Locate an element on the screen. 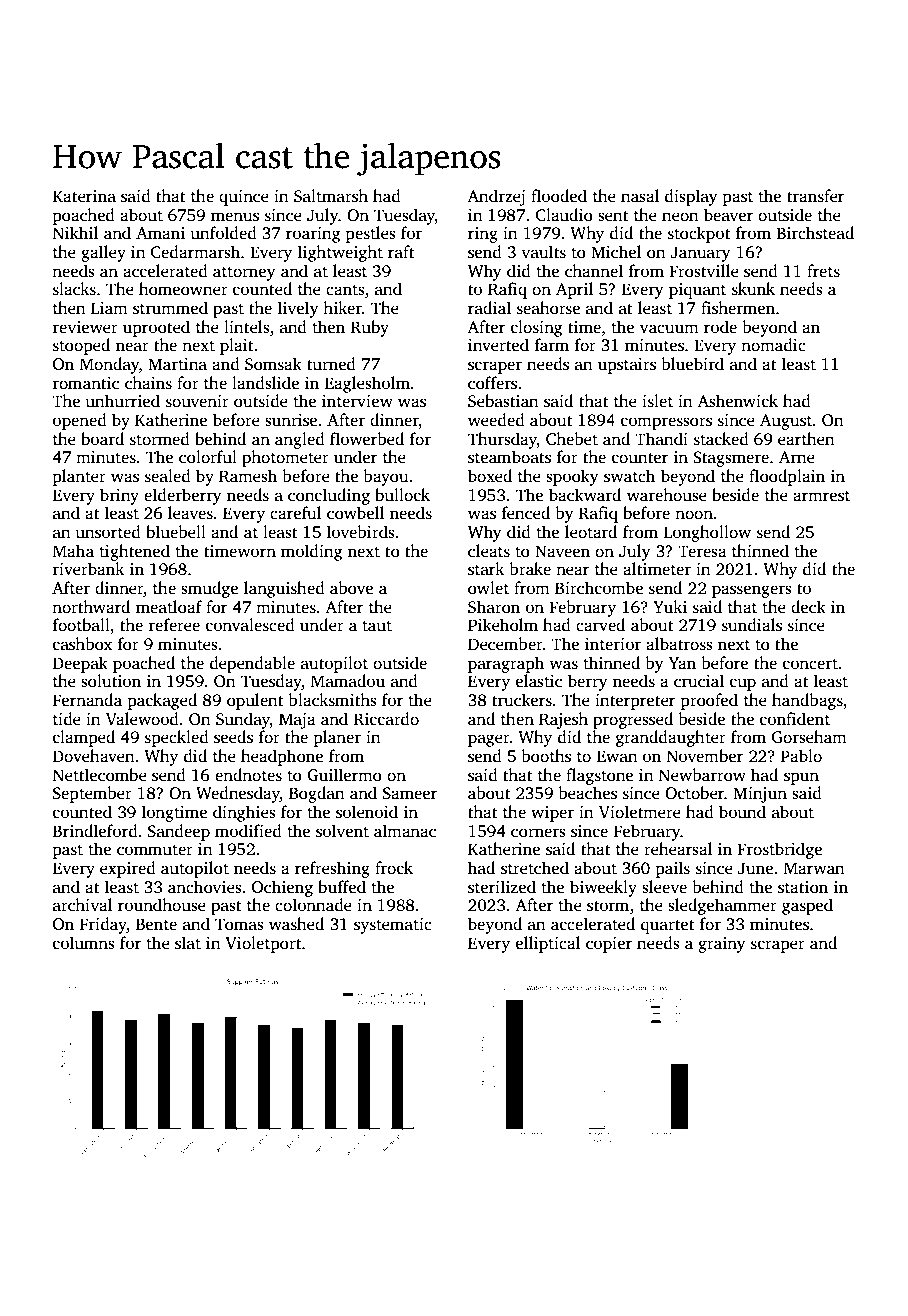 This screenshot has height=1316, width=908. vaults is located at coordinates (543, 252).
